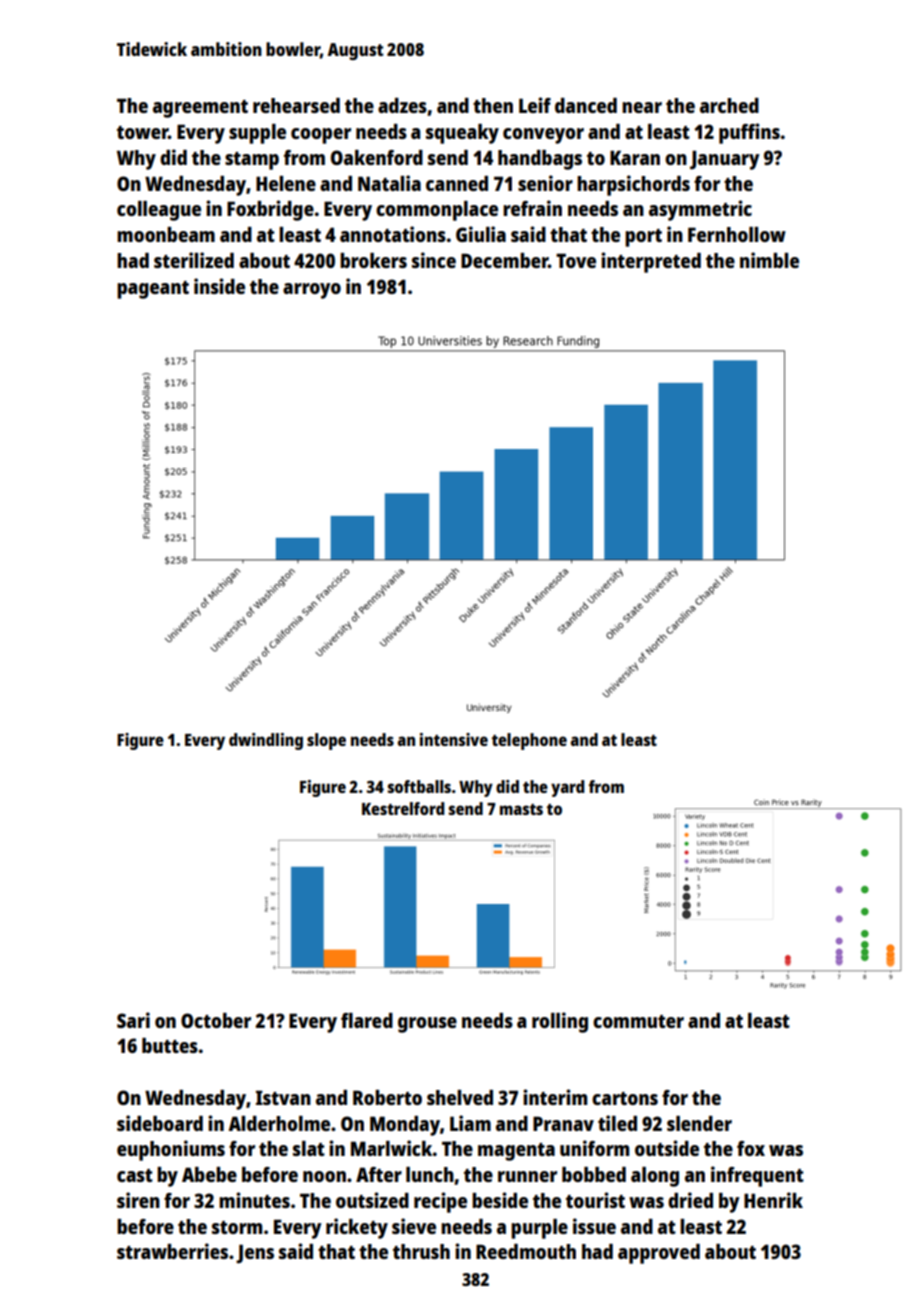 This screenshot has height=1308, width=924. I want to click on euphoniums, so click(171, 1150).
